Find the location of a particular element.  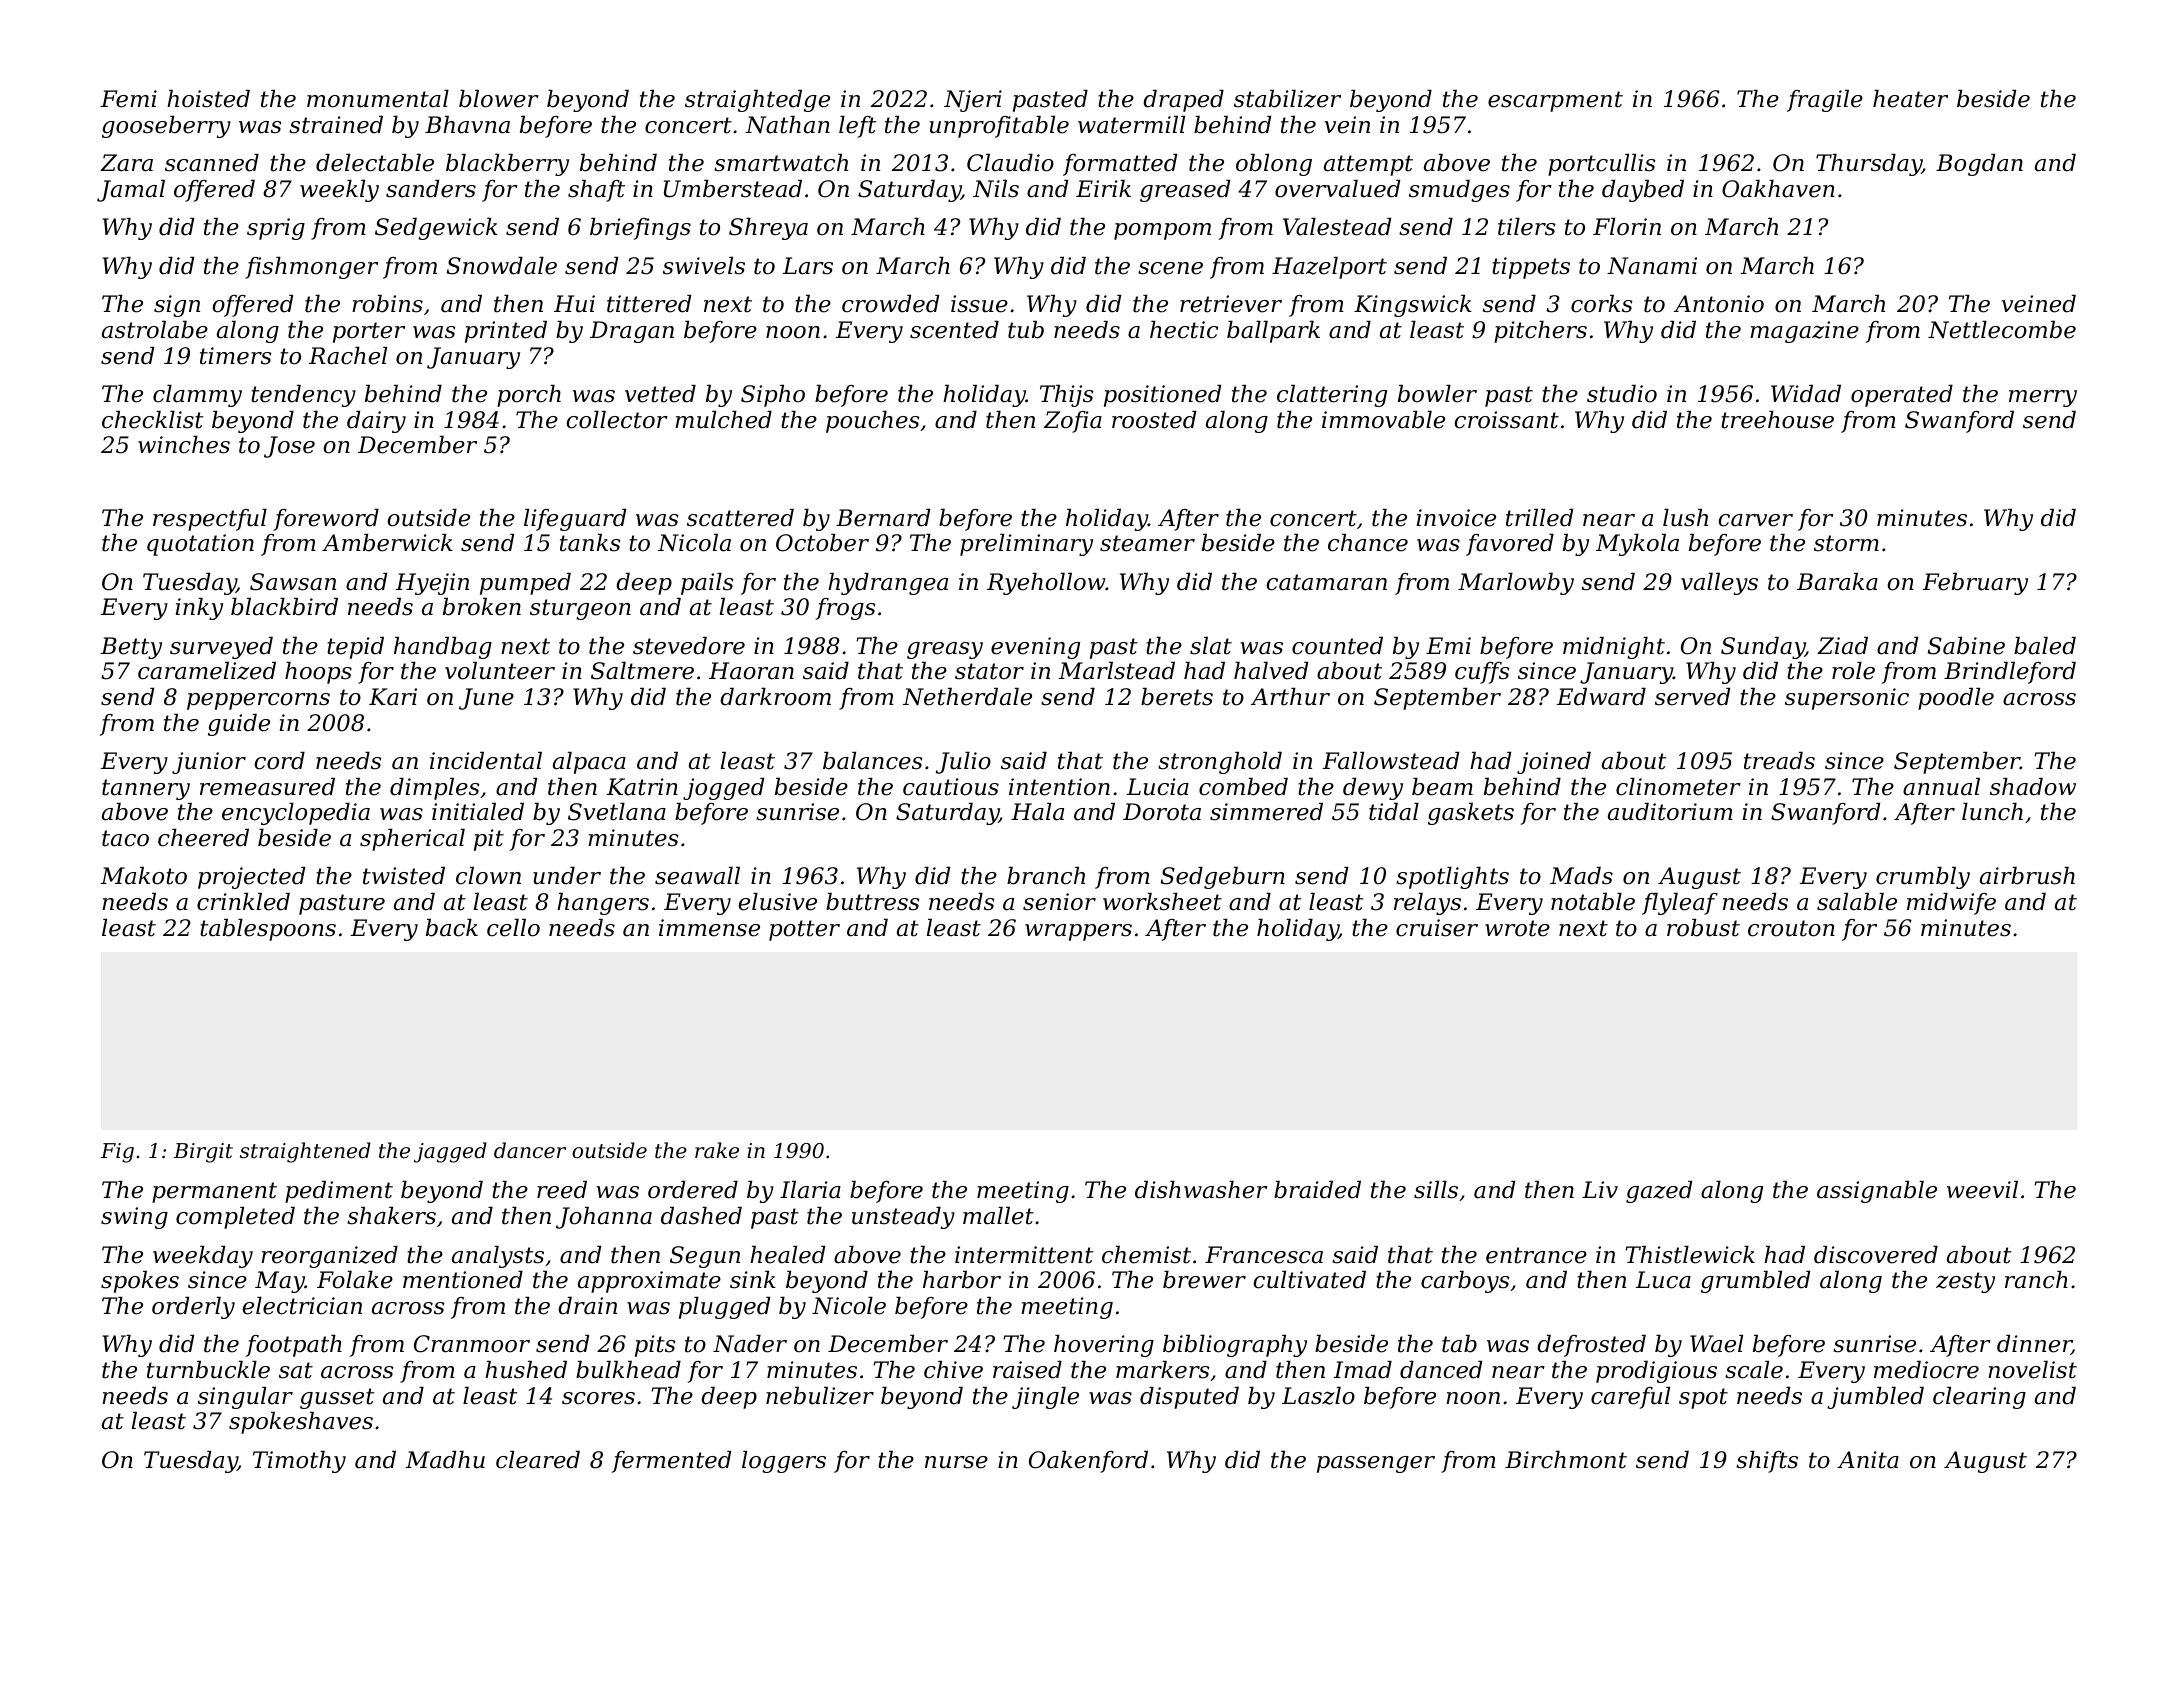

issue is located at coordinates (979, 304).
